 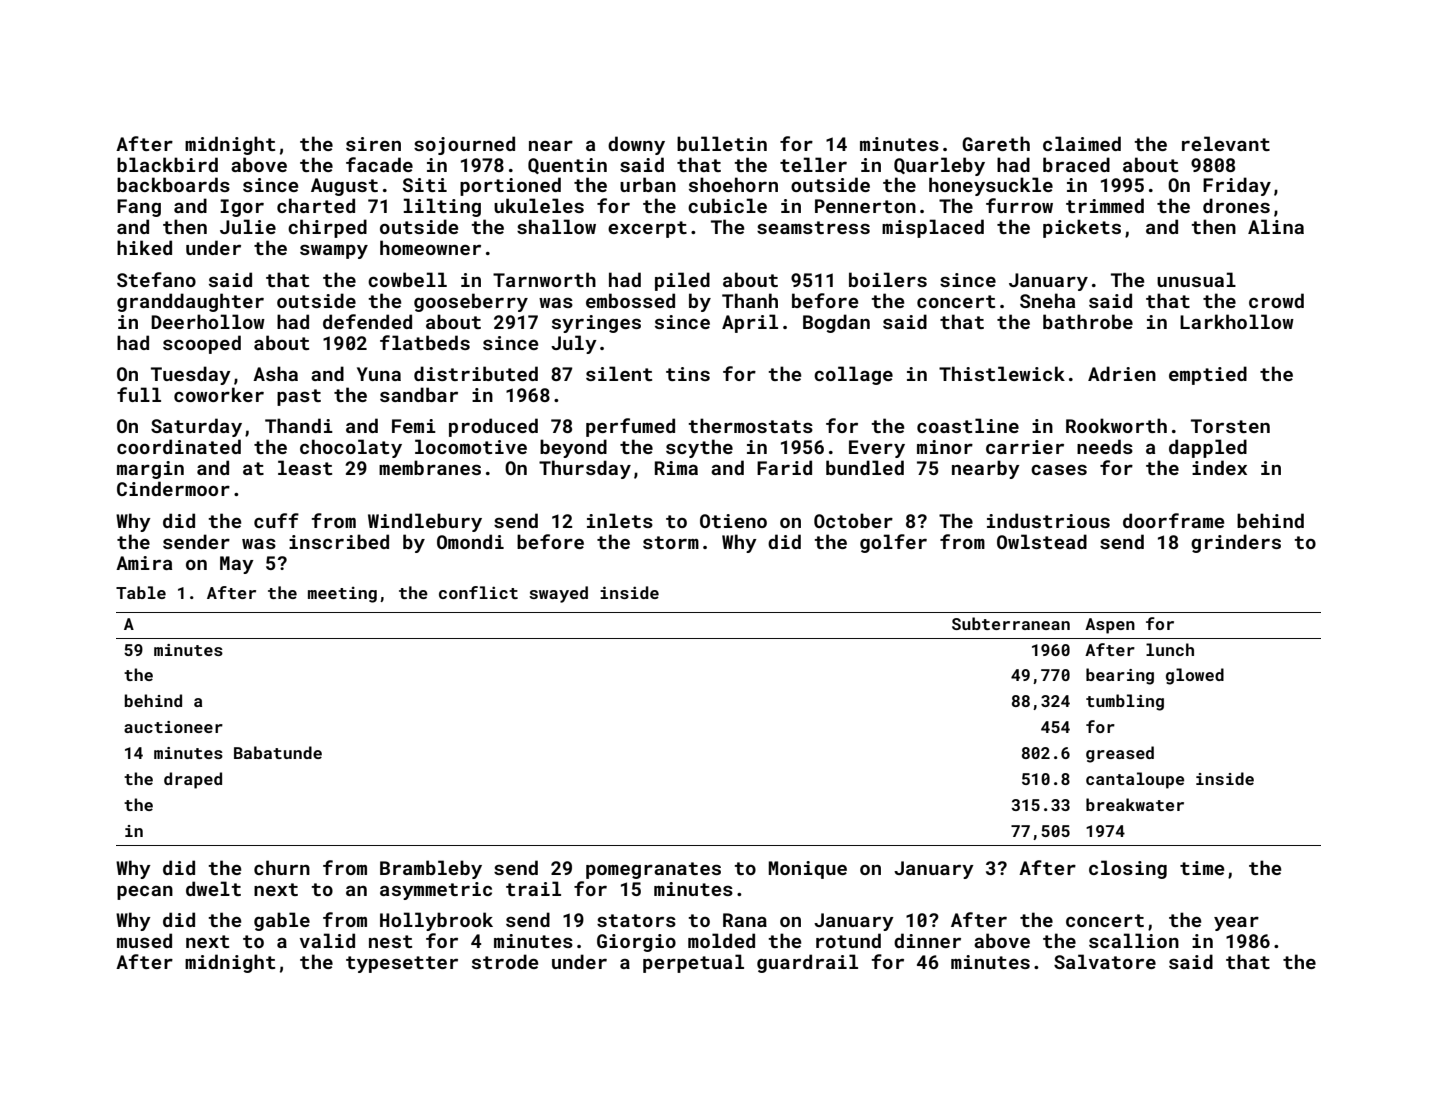 What do you see at coordinates (1173, 520) in the document?
I see `doorframe` at bounding box center [1173, 520].
